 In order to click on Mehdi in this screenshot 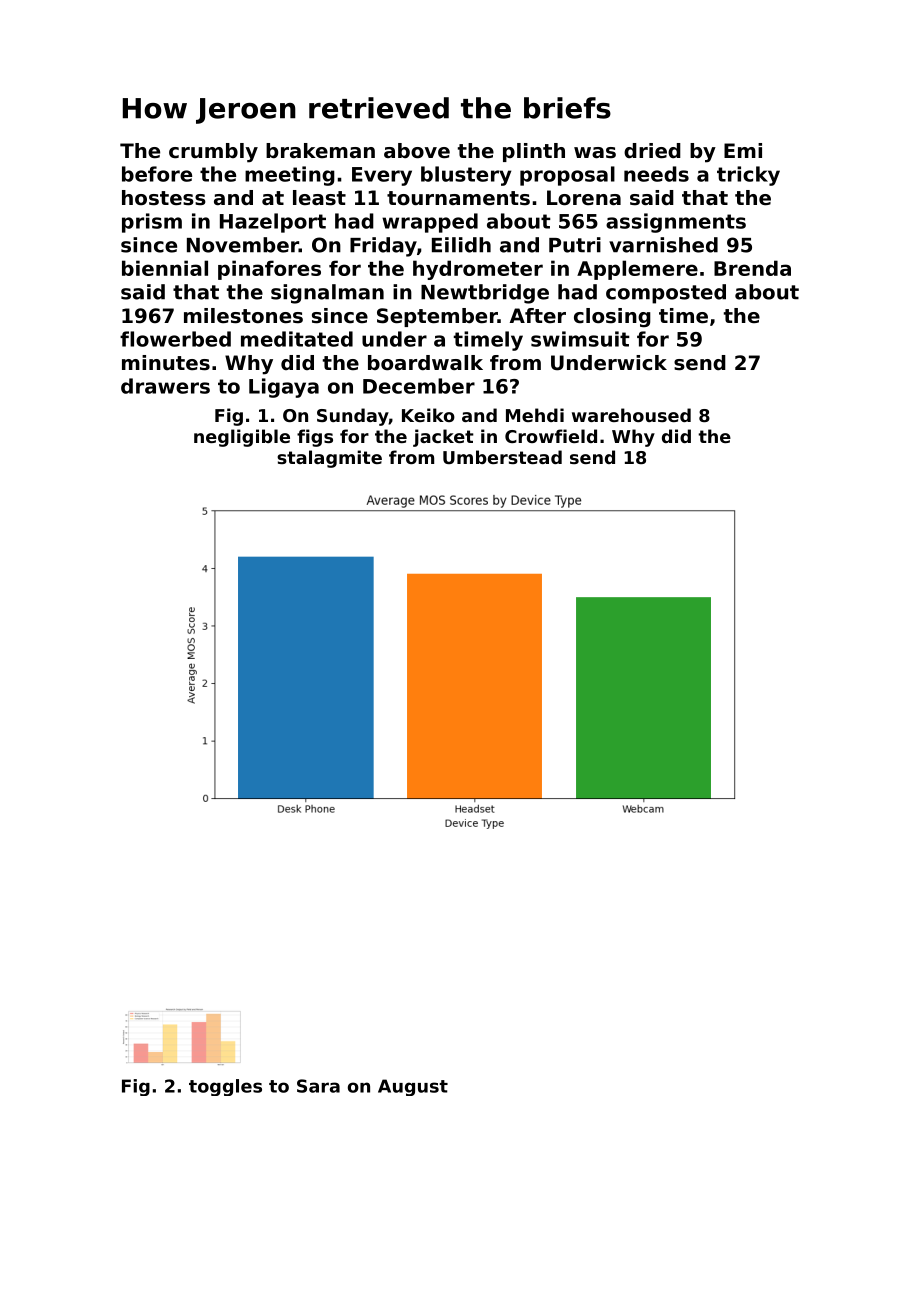, I will do `click(535, 415)`.
